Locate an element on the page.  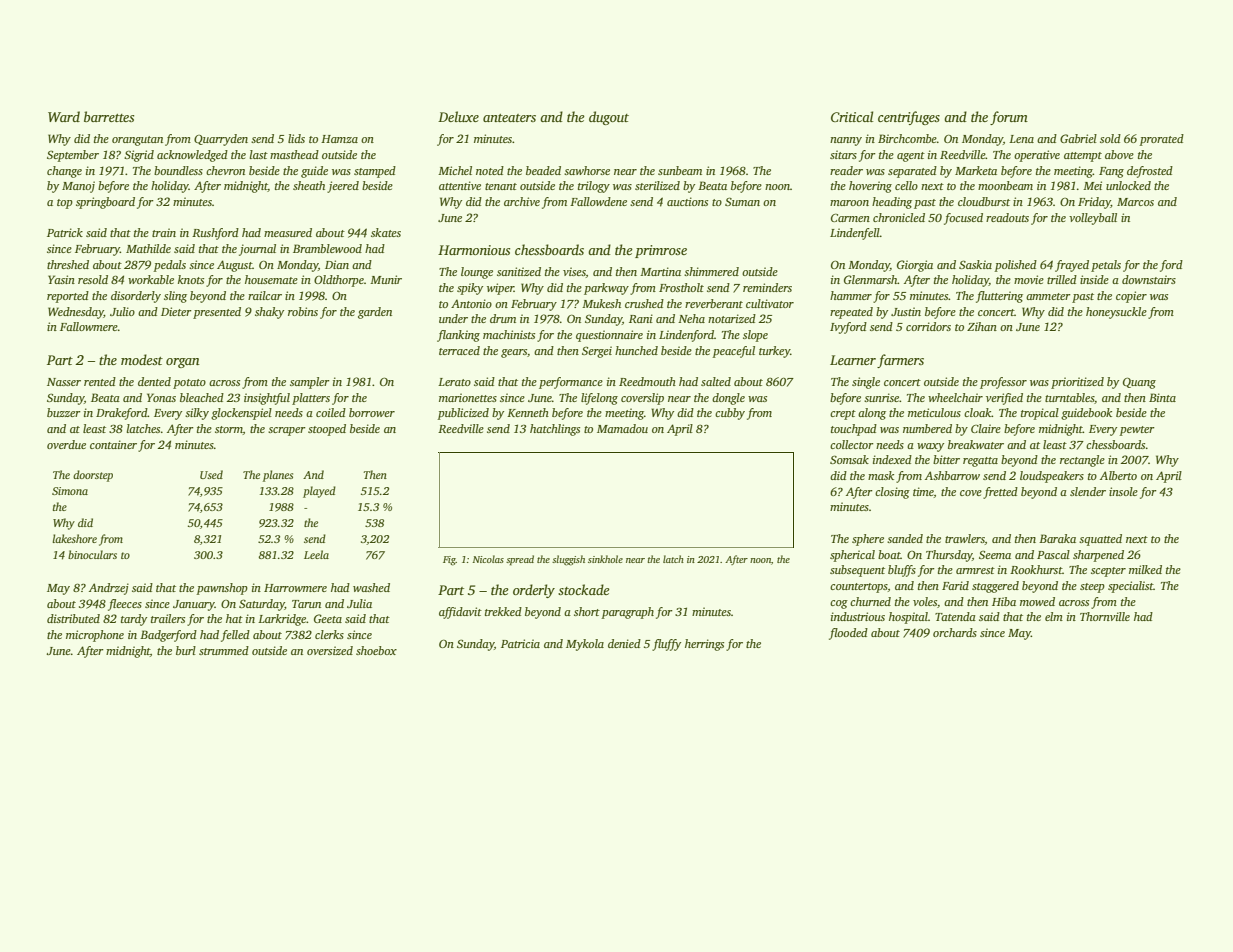
hammer is located at coordinates (851, 295).
